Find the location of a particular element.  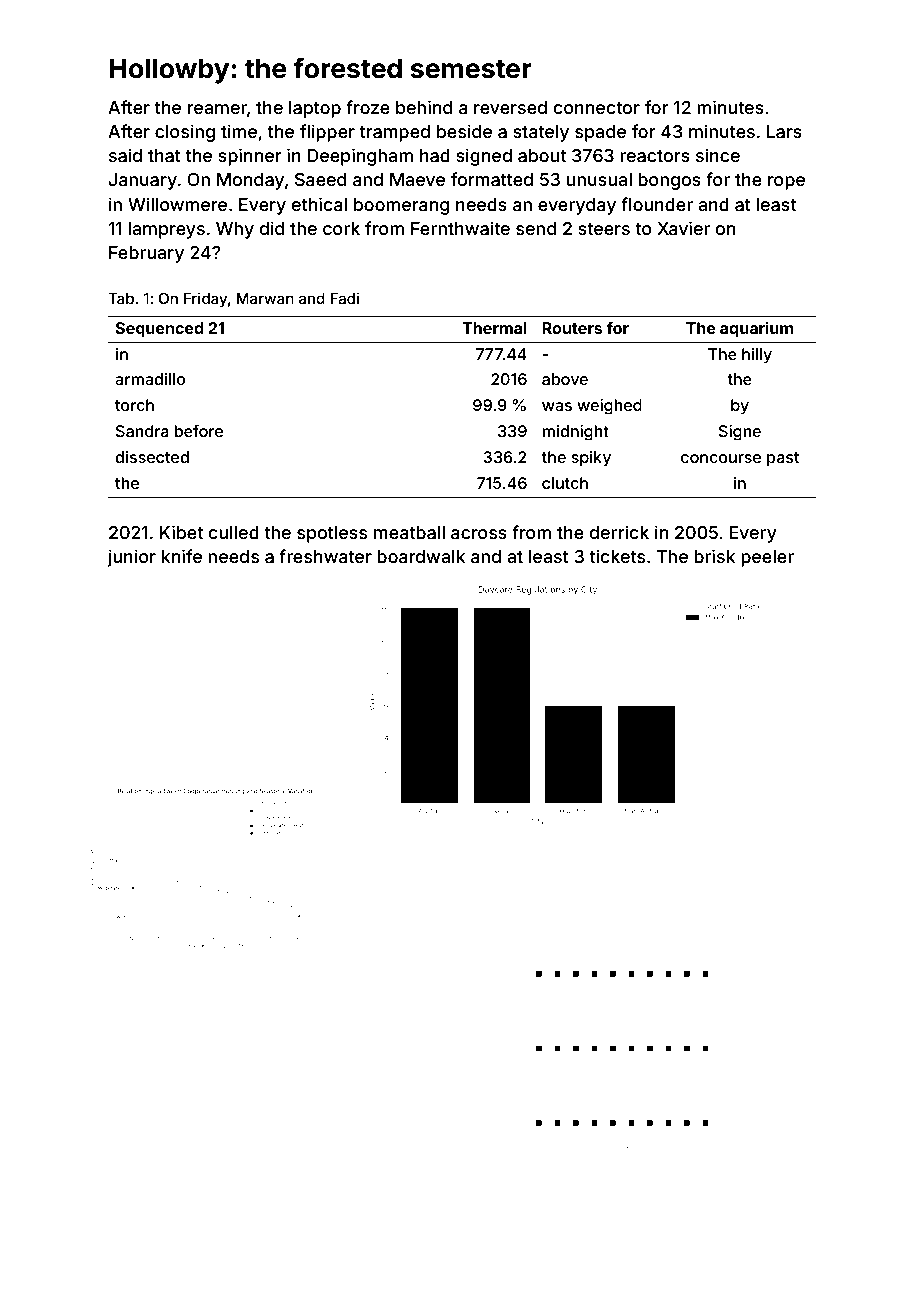

weighed is located at coordinates (609, 407).
